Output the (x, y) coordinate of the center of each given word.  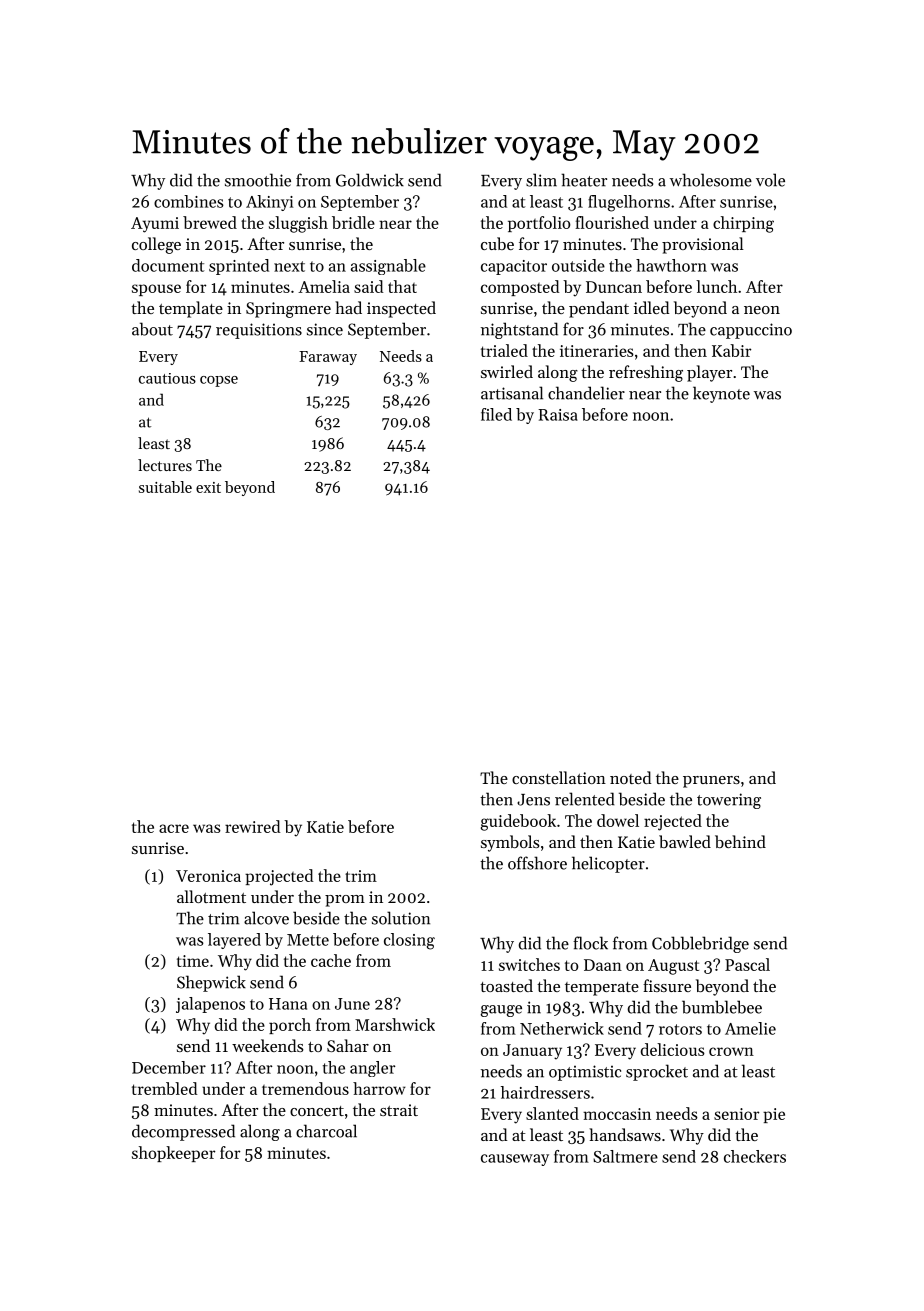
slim (541, 180)
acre (174, 828)
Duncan (614, 287)
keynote (721, 394)
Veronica (208, 876)
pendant (599, 309)
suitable (165, 487)
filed (496, 414)
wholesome (711, 180)
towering (729, 801)
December (169, 1067)
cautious (167, 378)
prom (345, 901)
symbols (510, 843)
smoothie (258, 180)
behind (740, 841)
